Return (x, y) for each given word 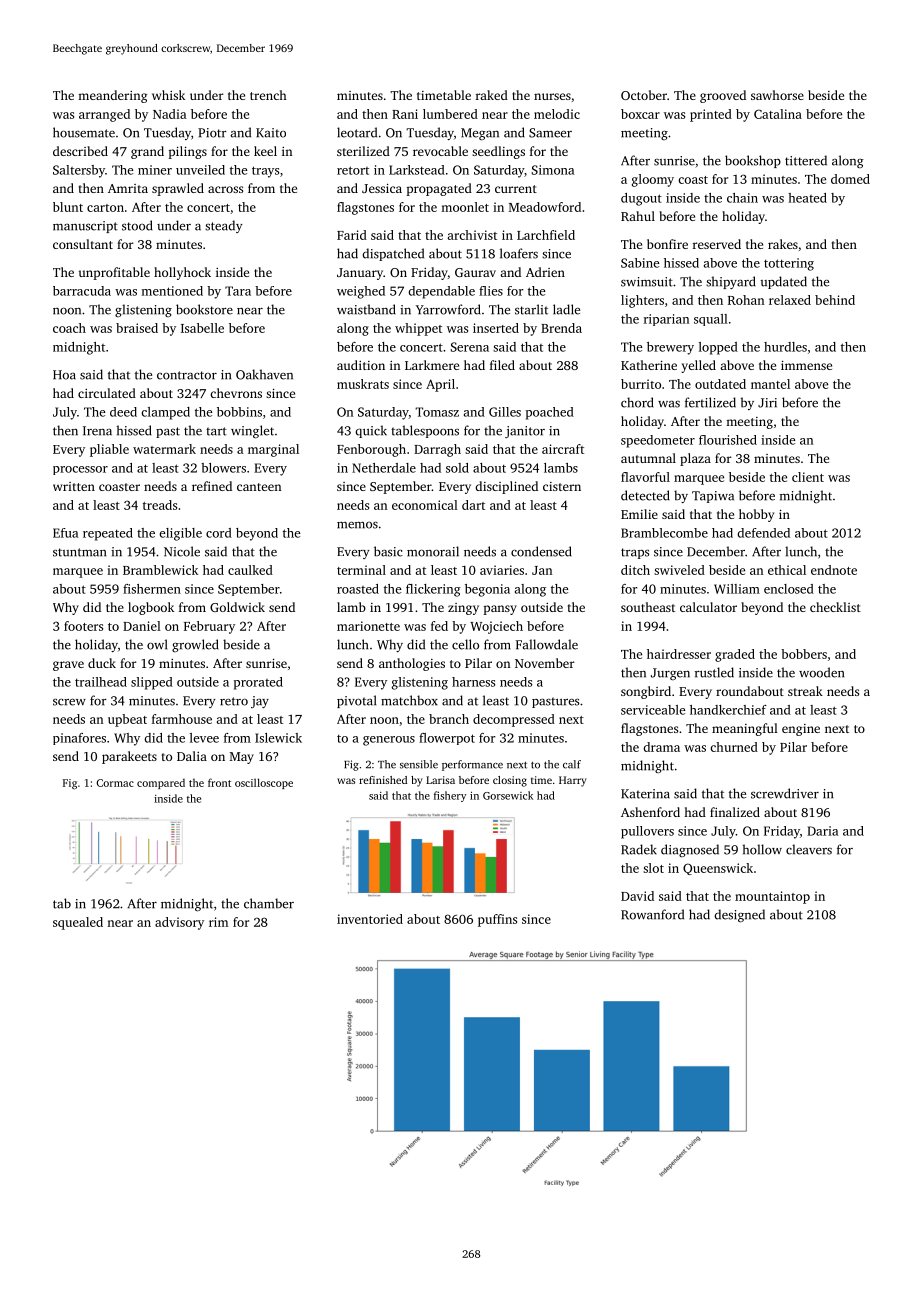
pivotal (356, 701)
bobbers (804, 654)
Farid (352, 235)
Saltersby (79, 171)
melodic (557, 114)
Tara (238, 291)
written (74, 486)
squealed (78, 923)
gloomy (653, 180)
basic (388, 551)
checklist (835, 607)
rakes (783, 244)
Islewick (278, 738)
